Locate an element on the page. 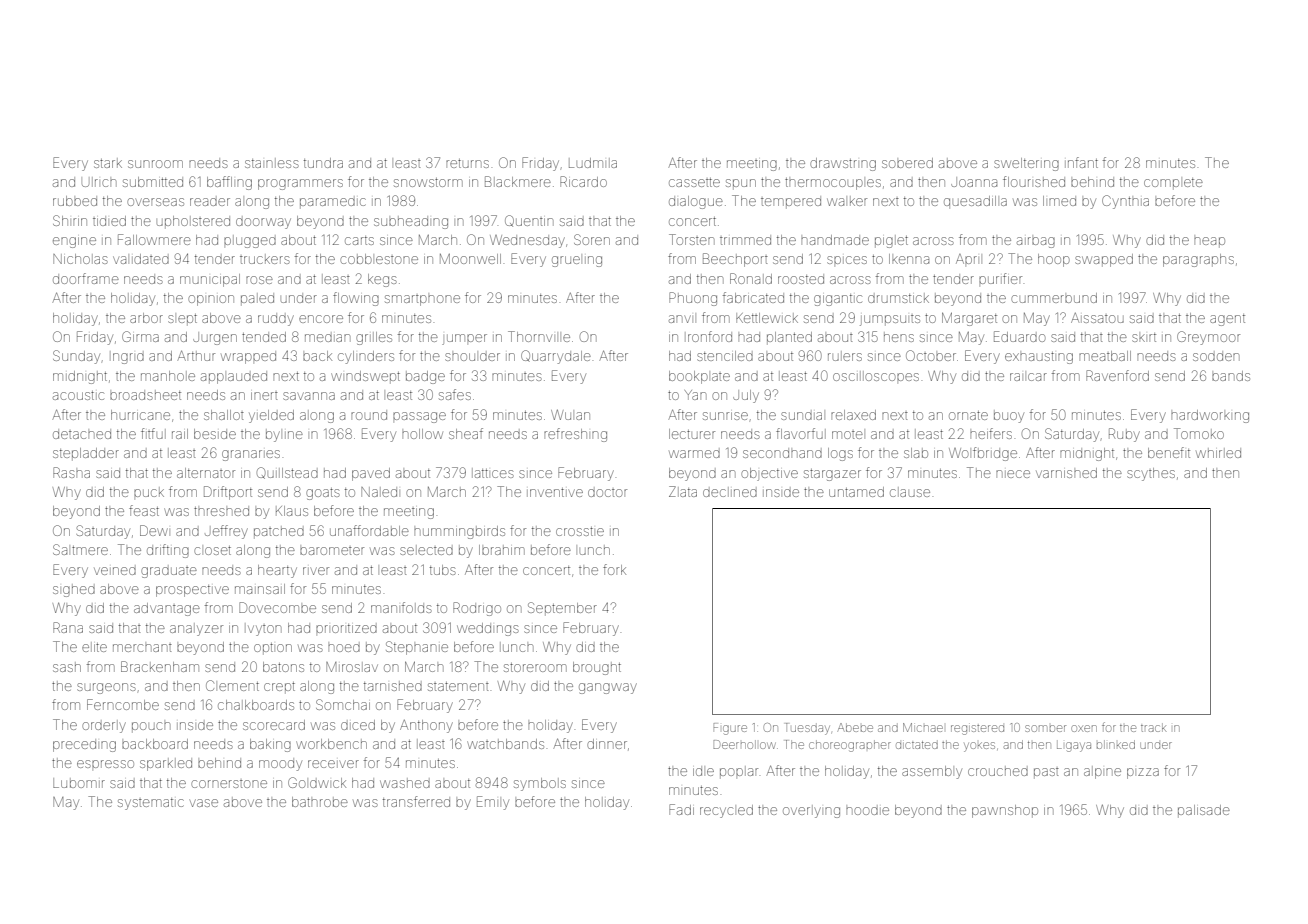  opinion is located at coordinates (211, 300).
